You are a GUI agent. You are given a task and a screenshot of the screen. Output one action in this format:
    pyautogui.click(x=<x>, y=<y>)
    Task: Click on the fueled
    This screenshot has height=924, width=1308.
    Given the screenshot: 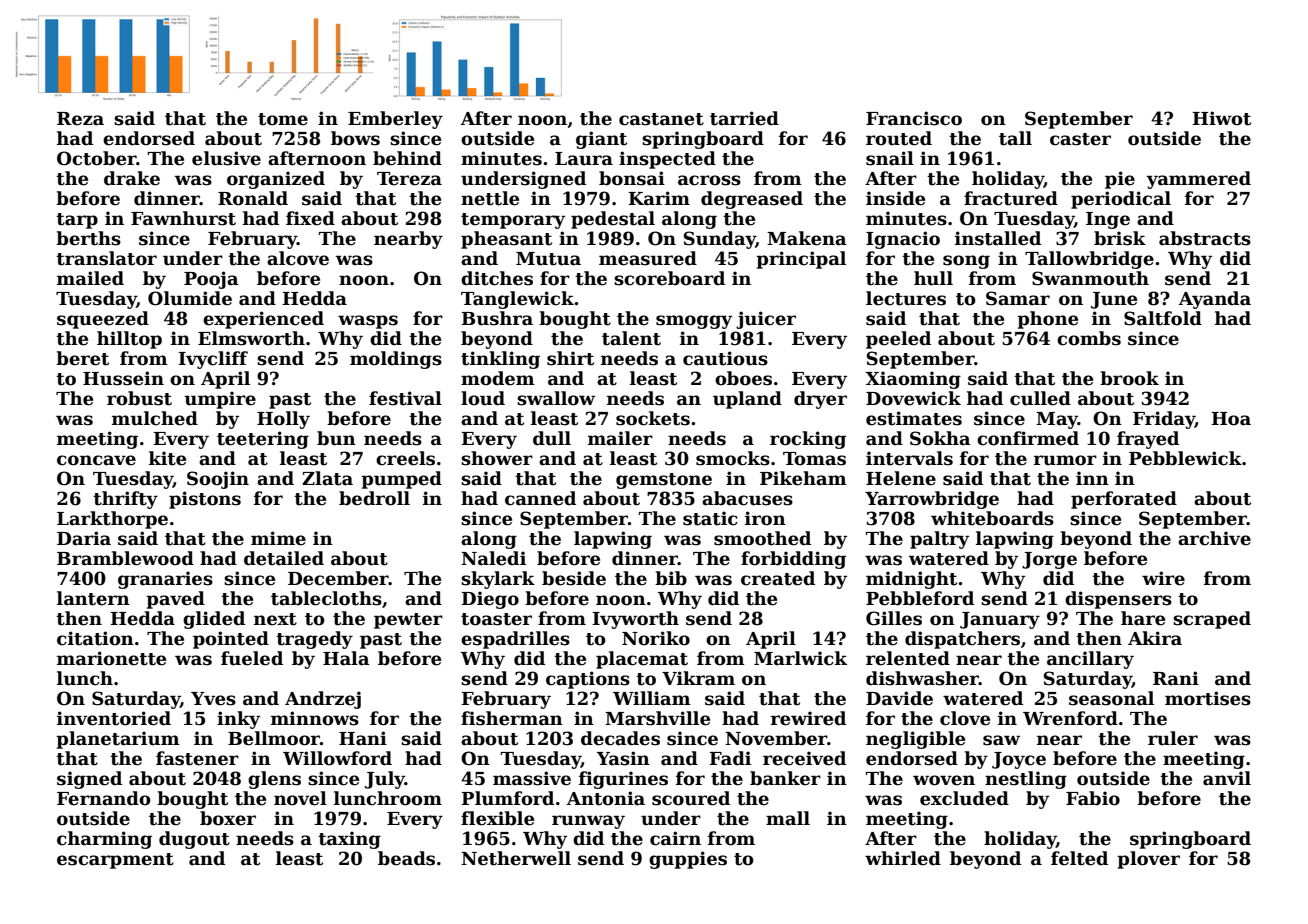 What is the action you would take?
    pyautogui.click(x=252, y=658)
